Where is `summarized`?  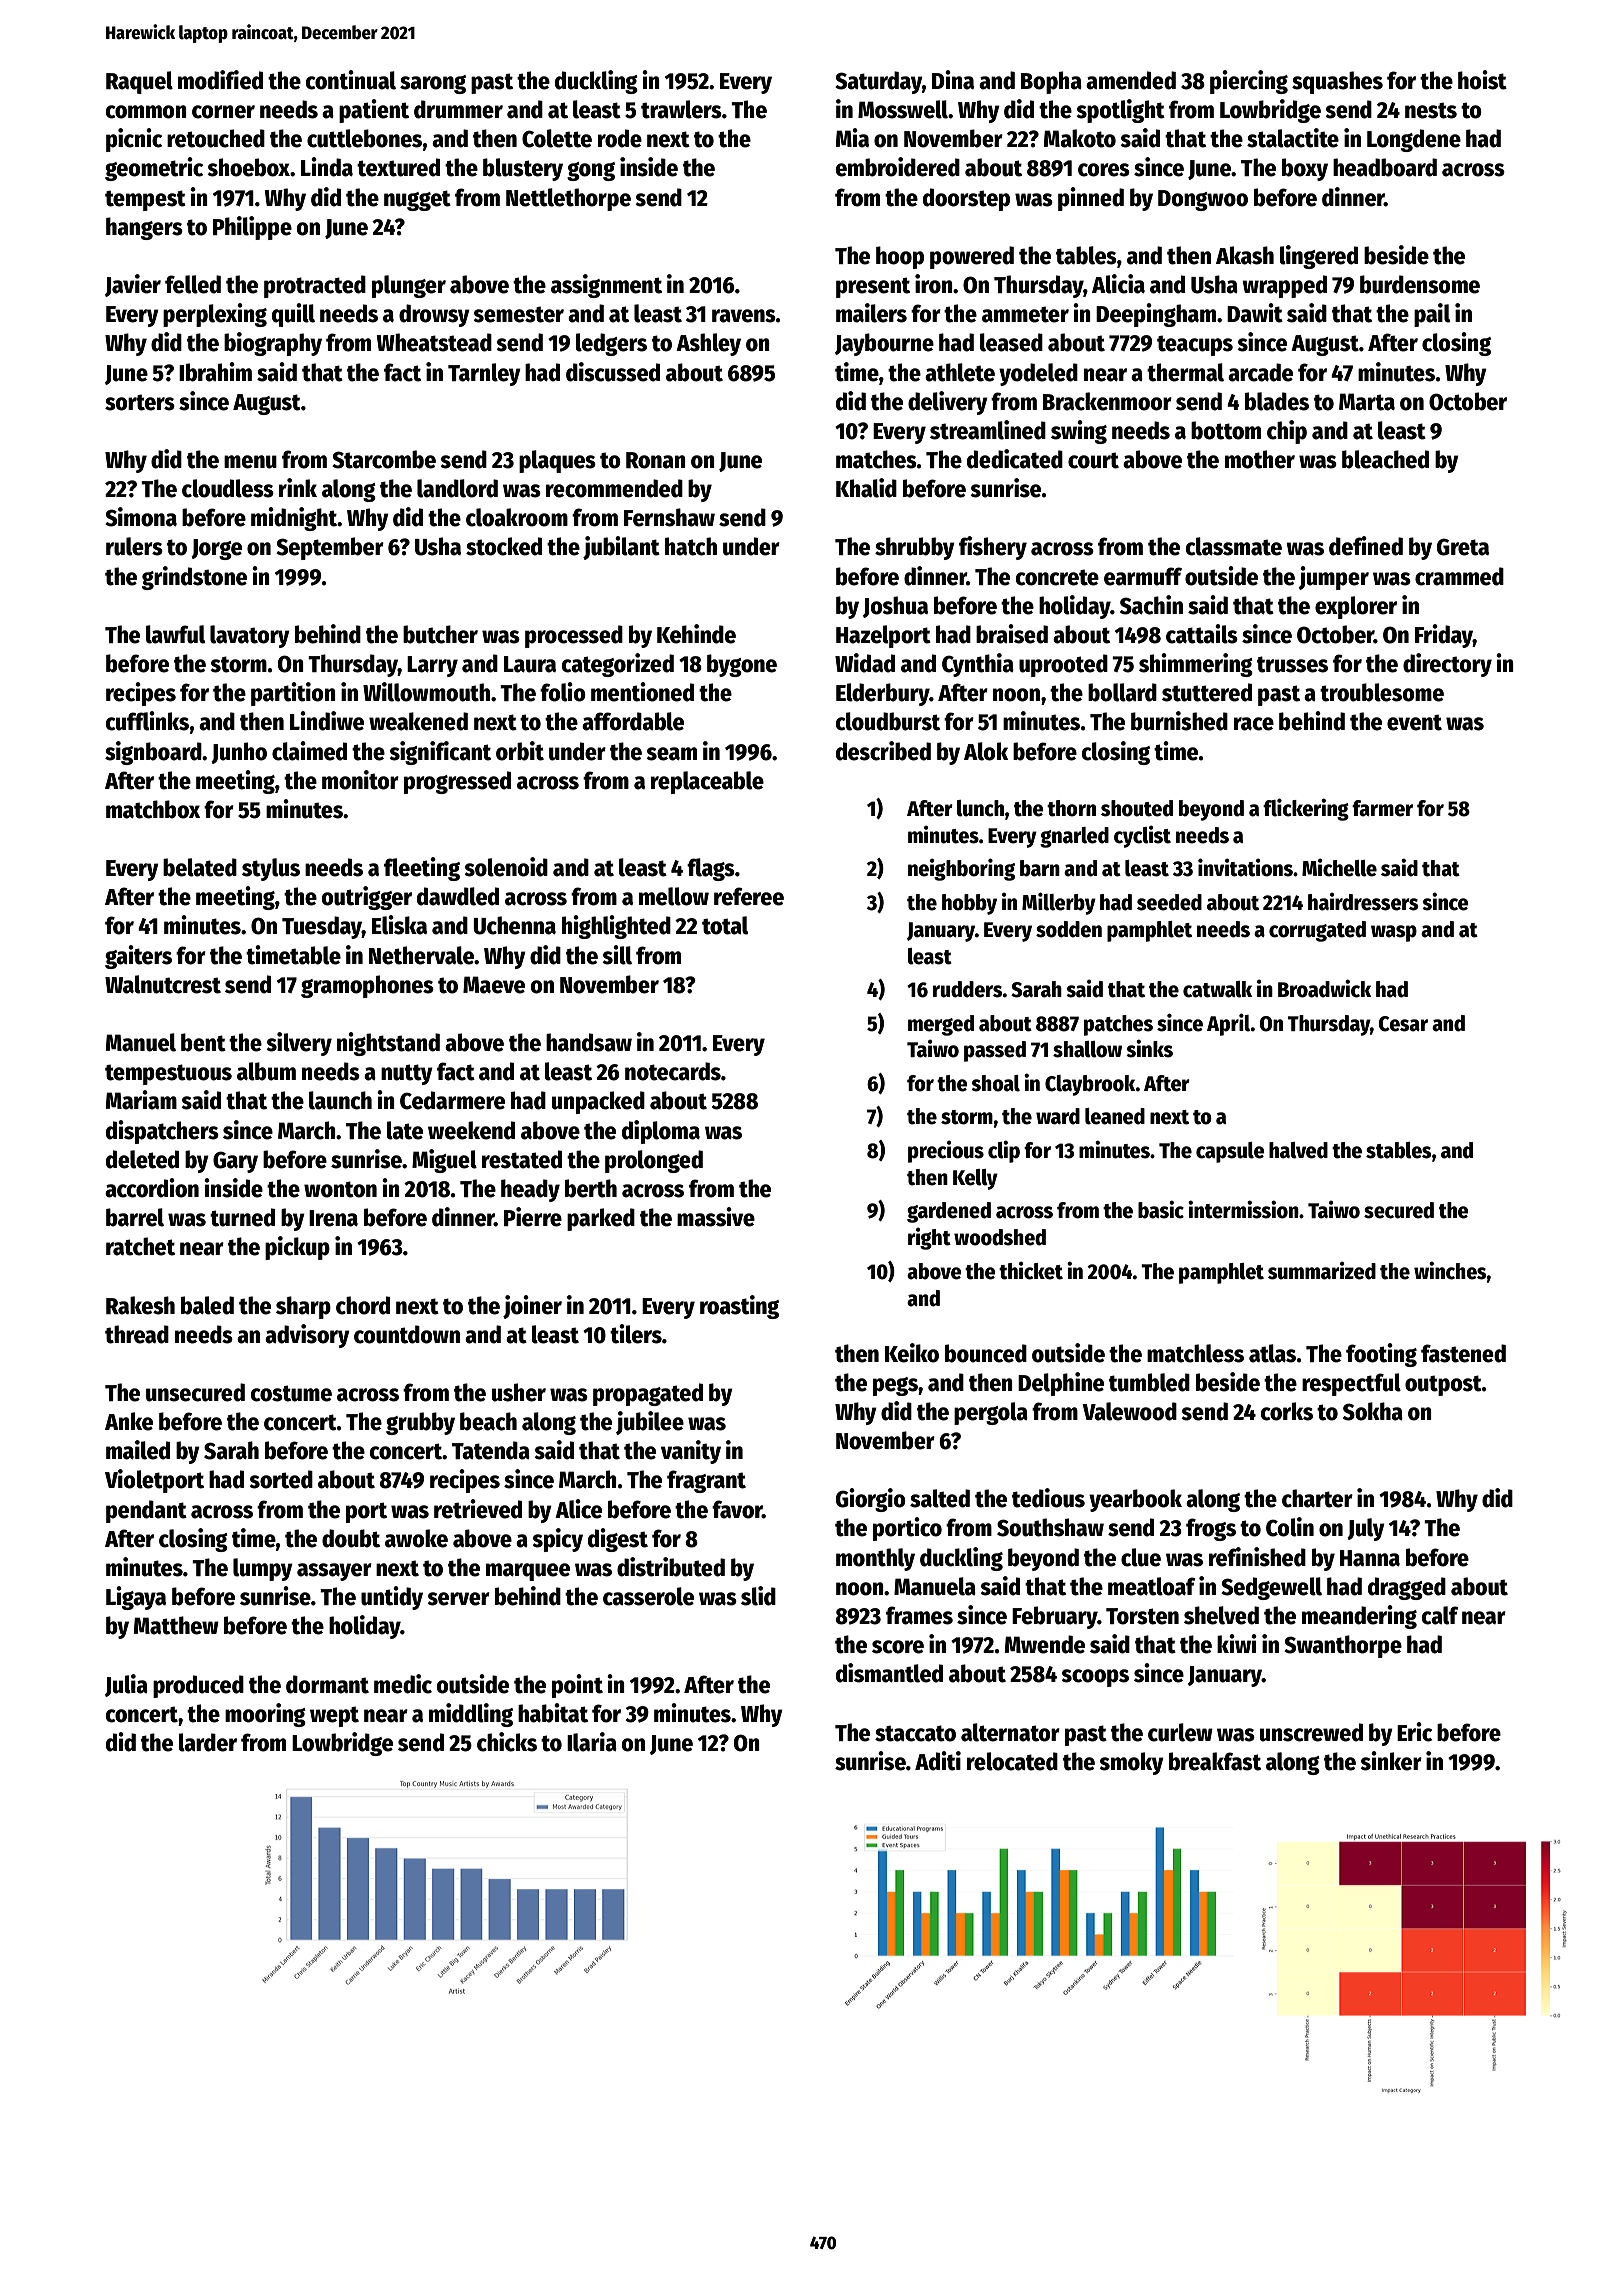
summarized is located at coordinates (1322, 1271).
